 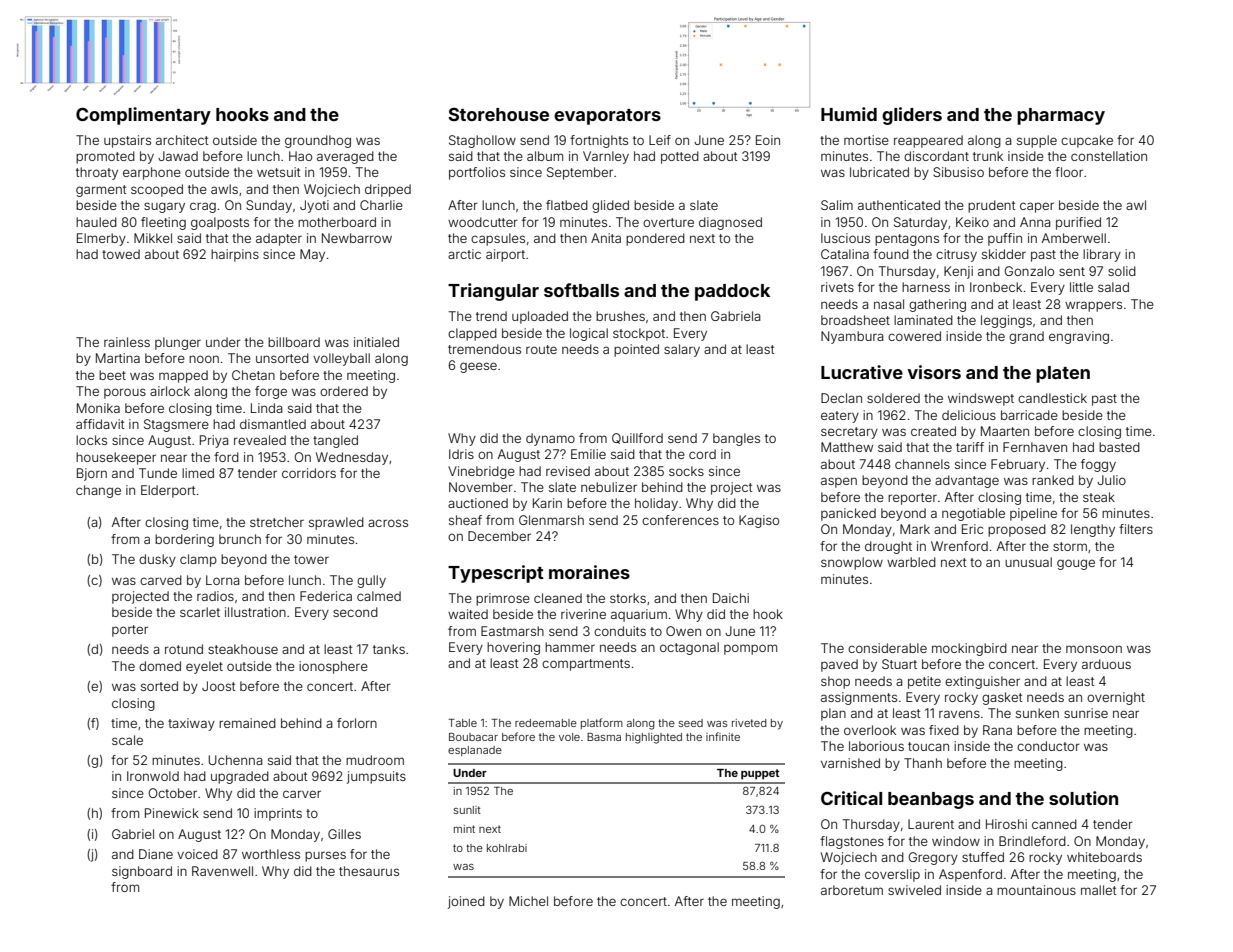 I want to click on pharmacy, so click(x=1061, y=116).
